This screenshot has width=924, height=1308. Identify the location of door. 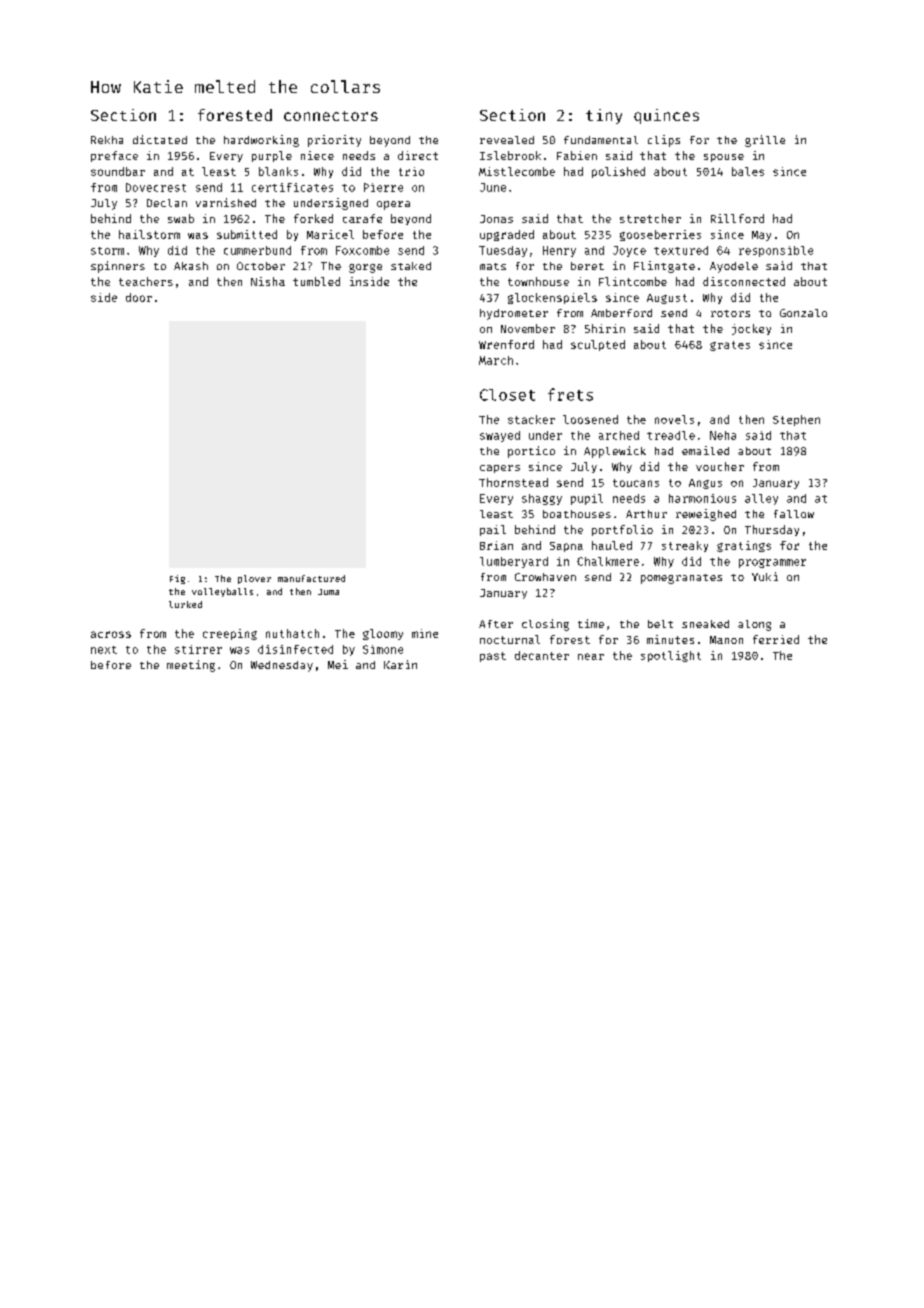
(139, 297).
